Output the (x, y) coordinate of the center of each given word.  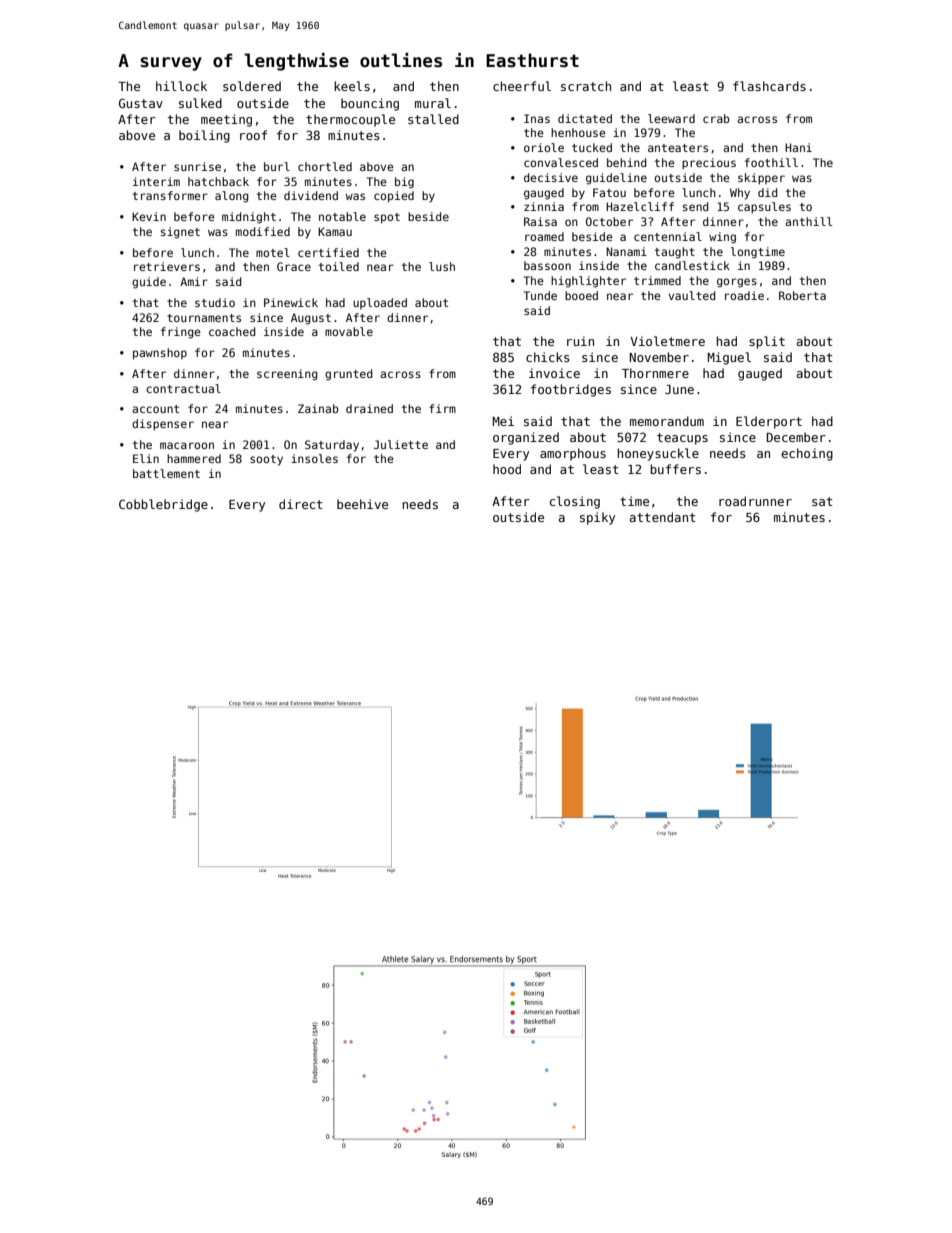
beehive (362, 504)
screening (287, 375)
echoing (807, 454)
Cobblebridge (163, 505)
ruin (580, 341)
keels (352, 86)
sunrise (197, 166)
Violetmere (668, 341)
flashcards (769, 86)
